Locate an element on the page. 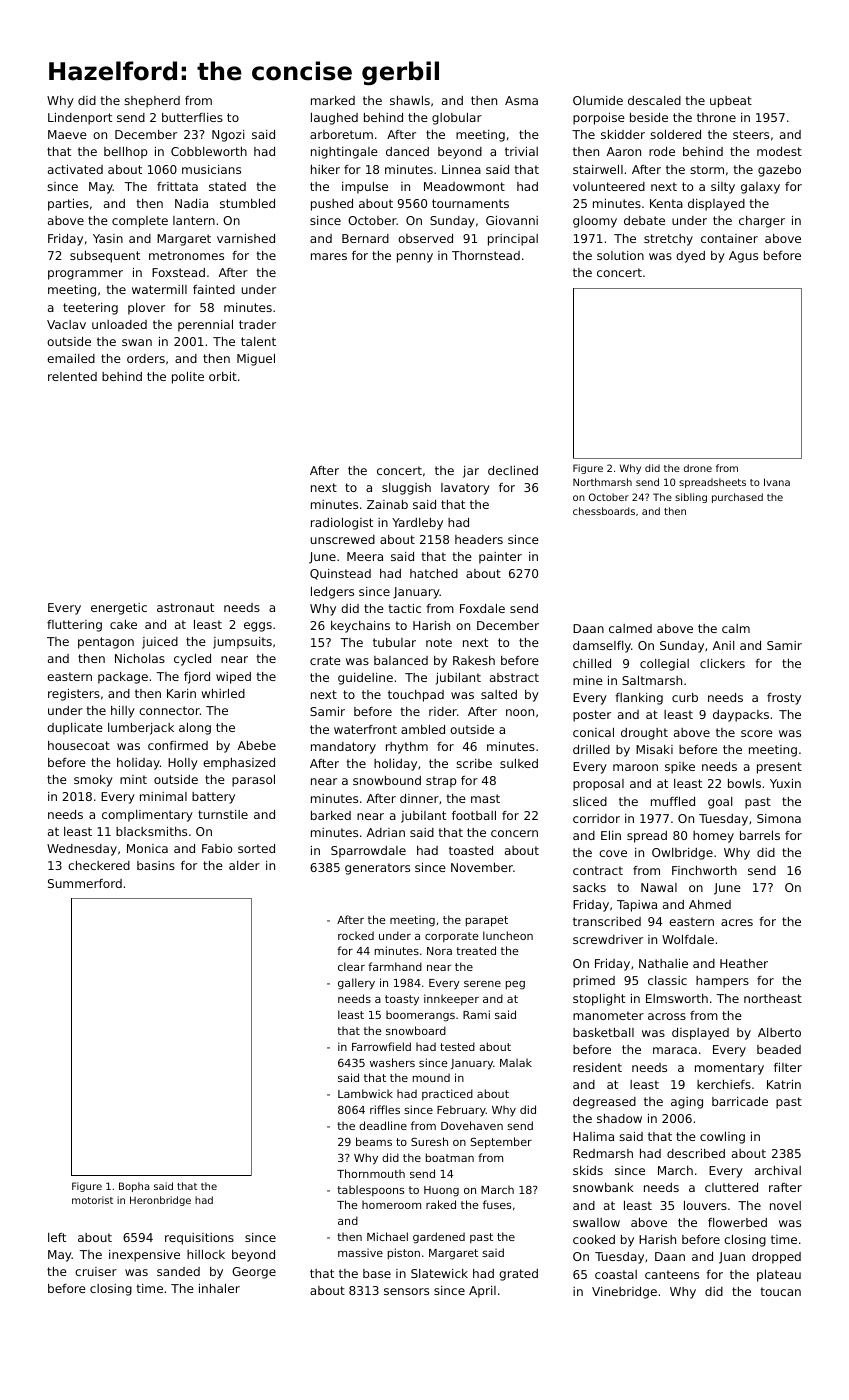  nightingale is located at coordinates (344, 153).
